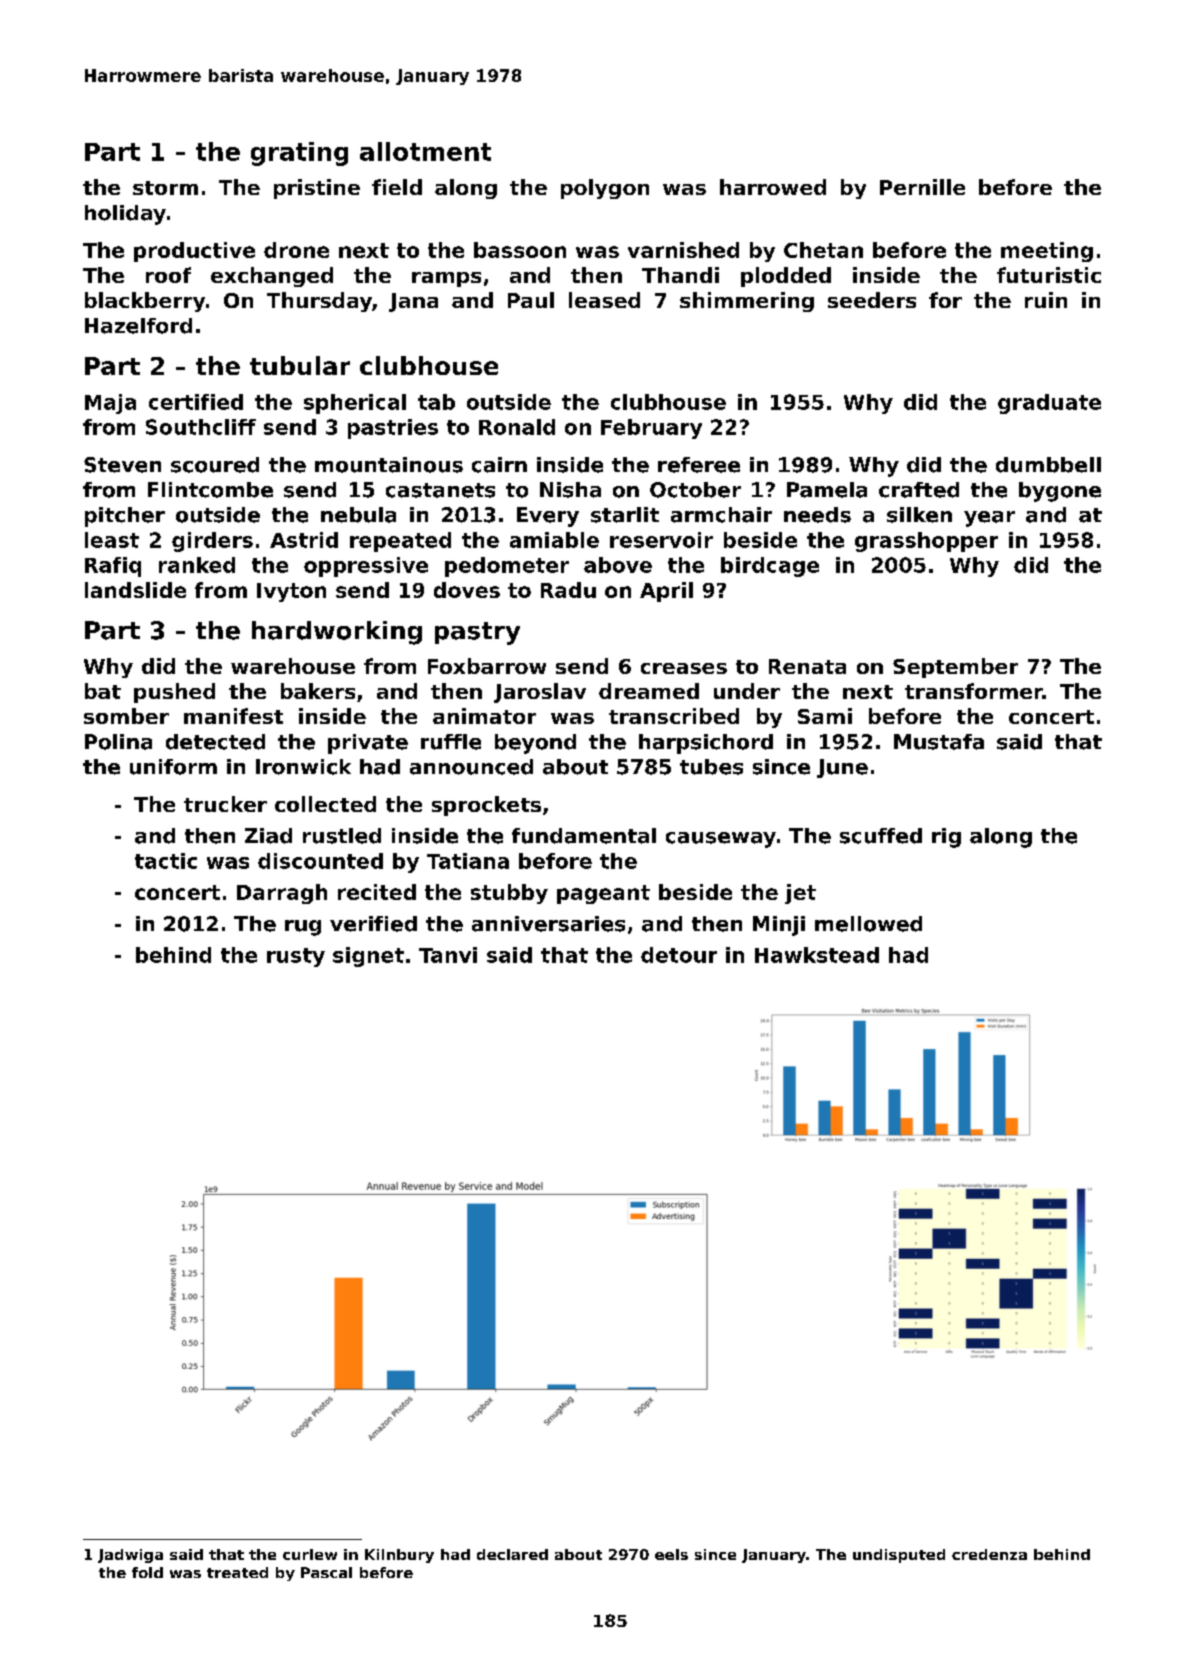 The width and height of the page is (1185, 1676). What do you see at coordinates (425, 151) in the page?
I see `allotment` at bounding box center [425, 151].
